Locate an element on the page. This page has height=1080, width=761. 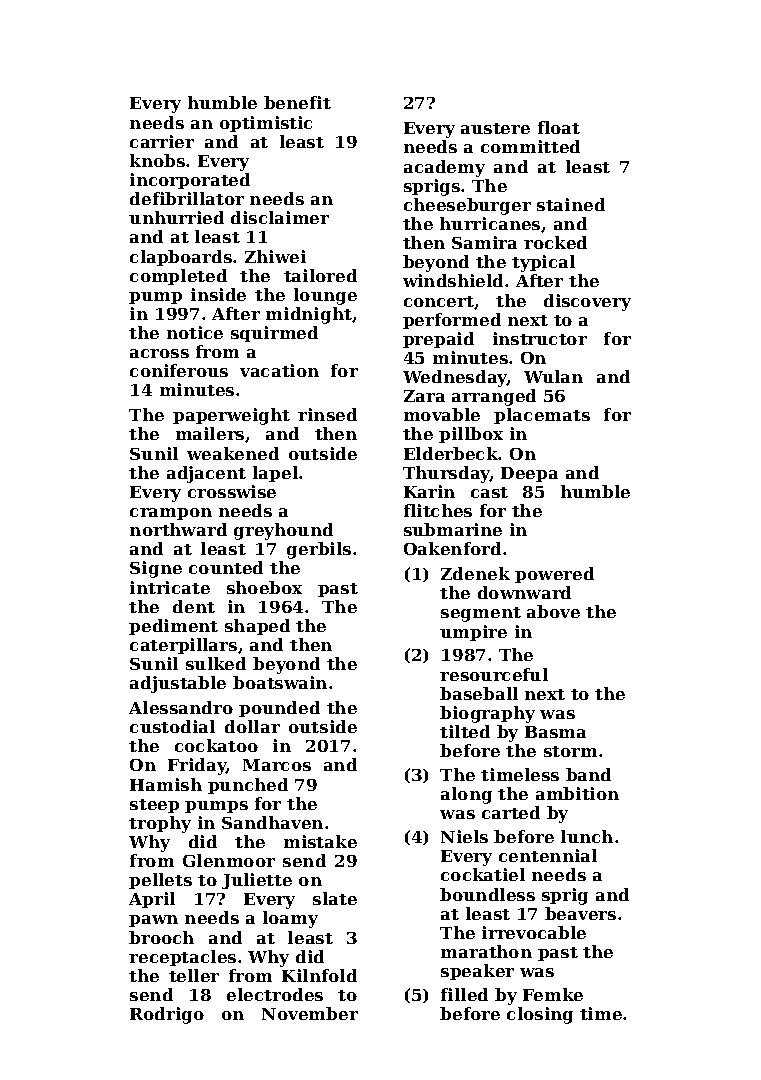
pawn is located at coordinates (153, 921).
